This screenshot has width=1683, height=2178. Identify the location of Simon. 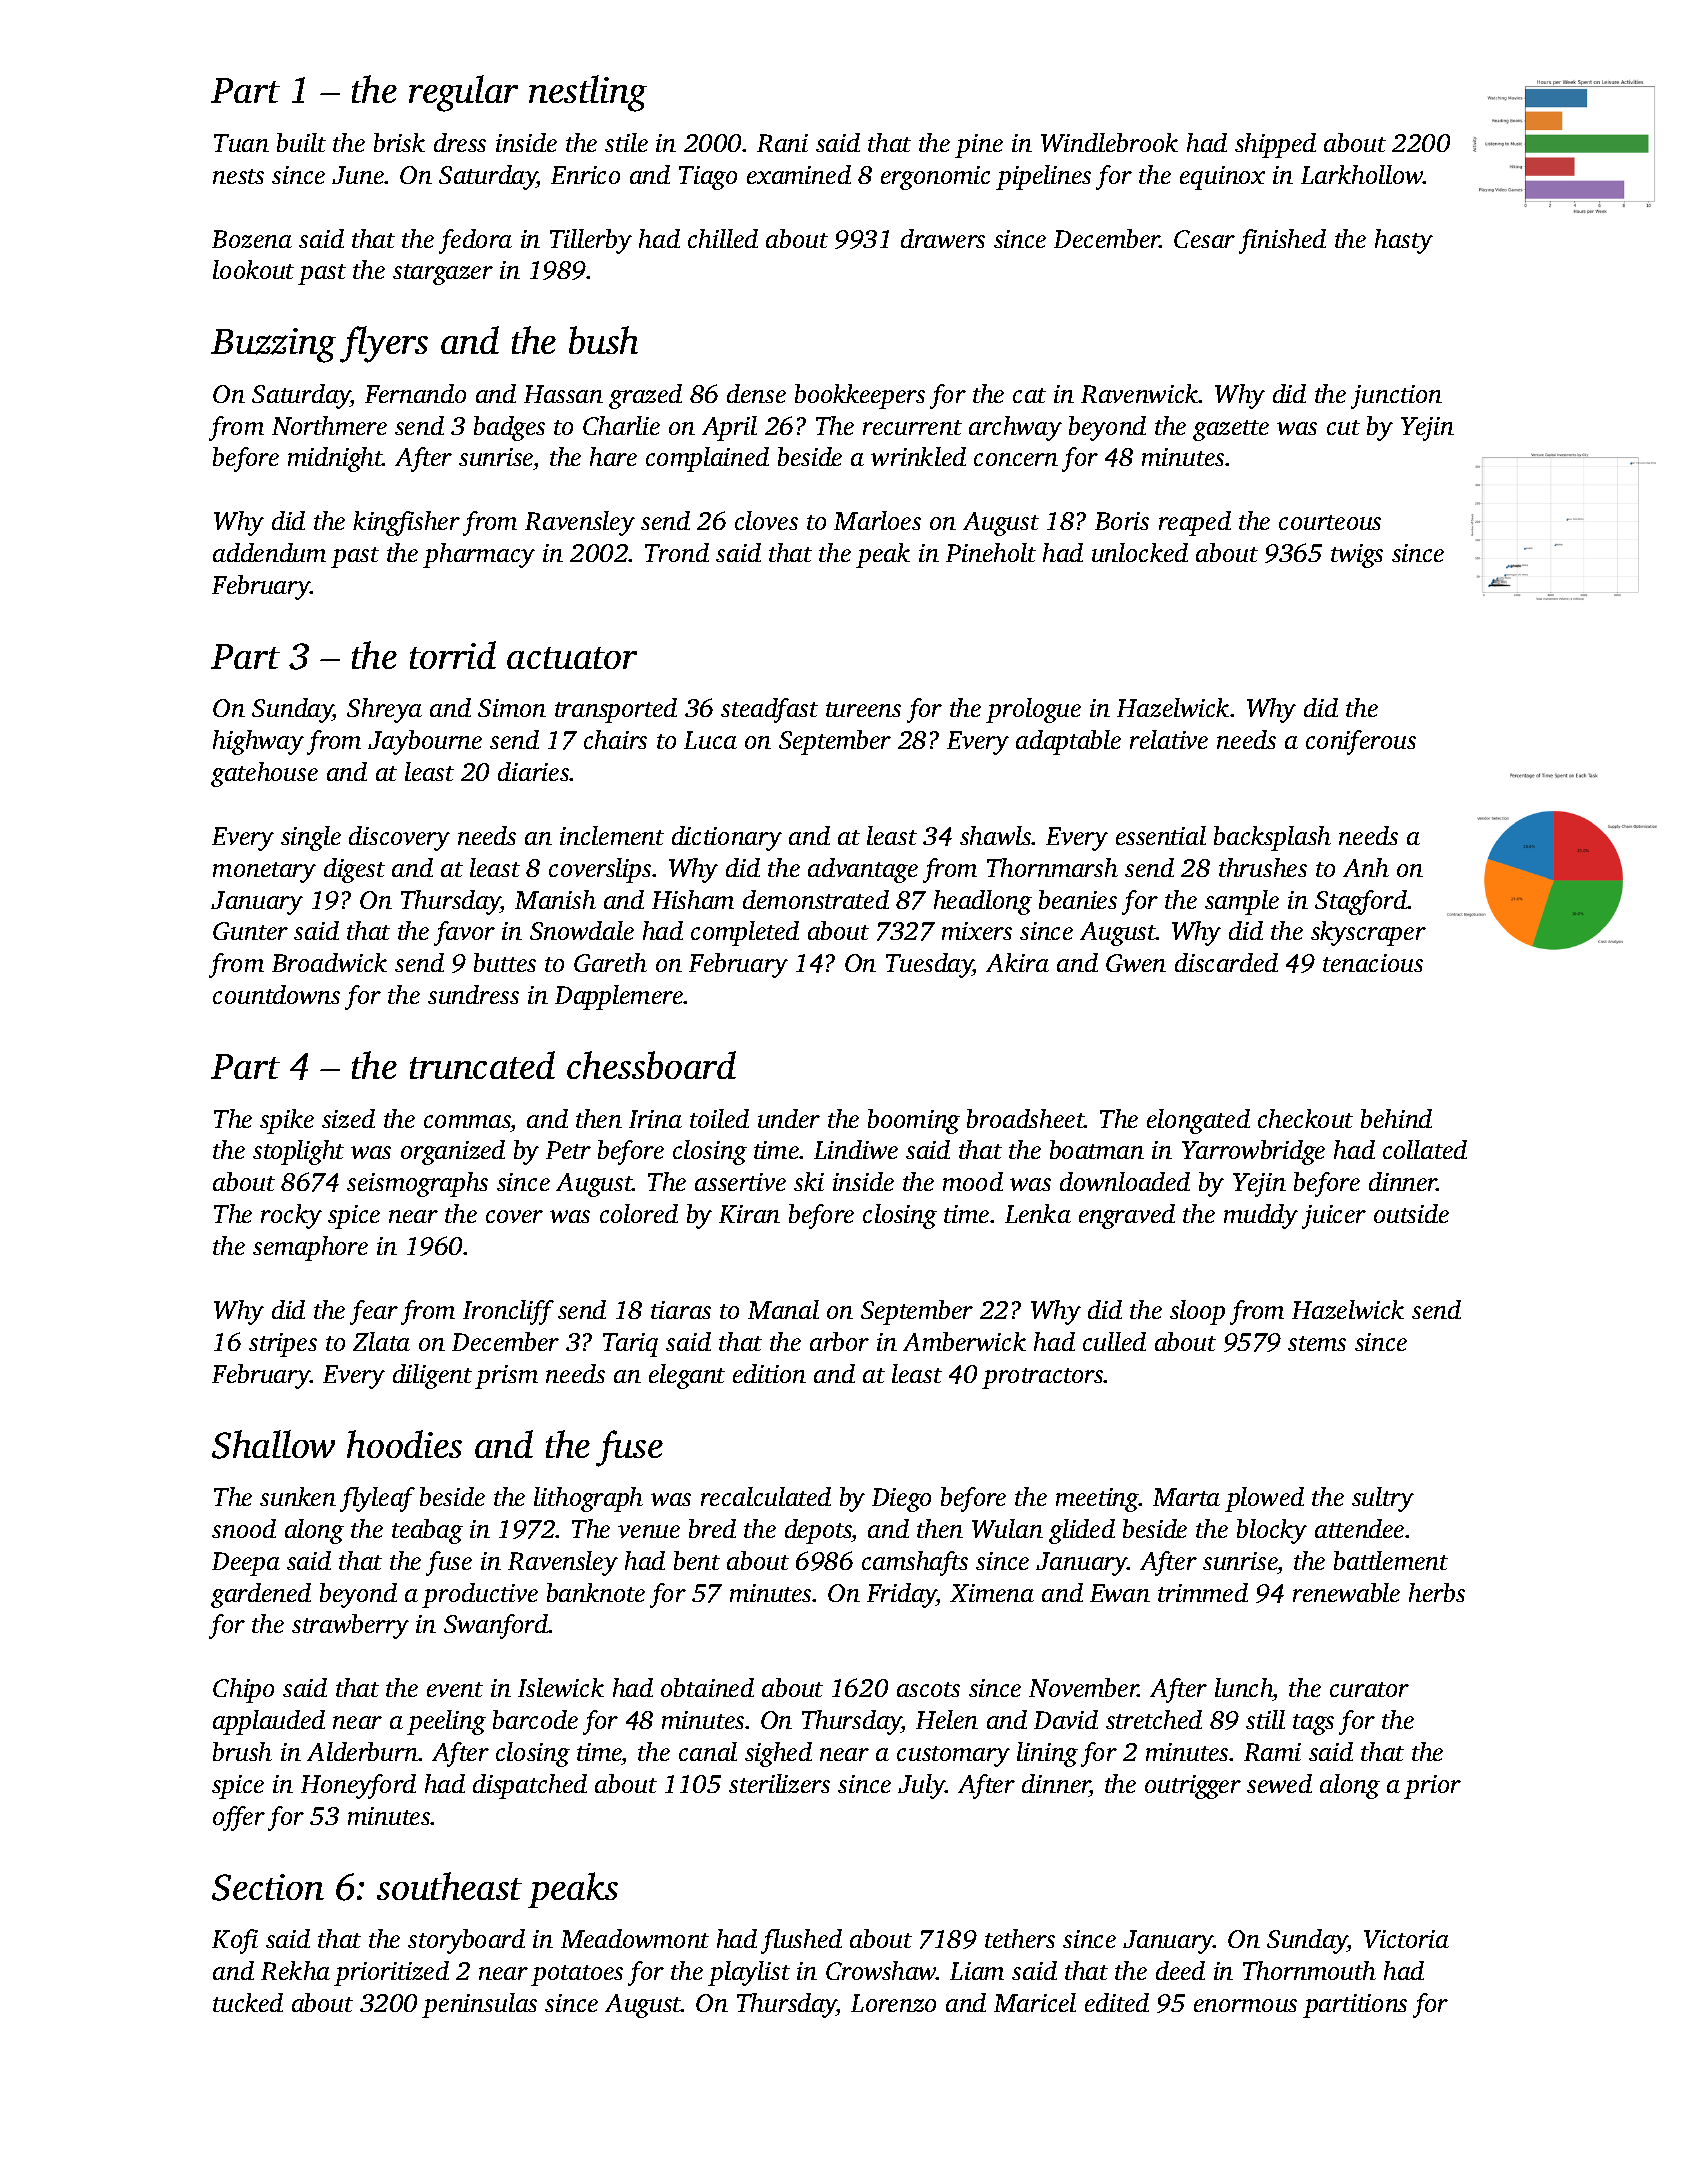
(512, 708).
